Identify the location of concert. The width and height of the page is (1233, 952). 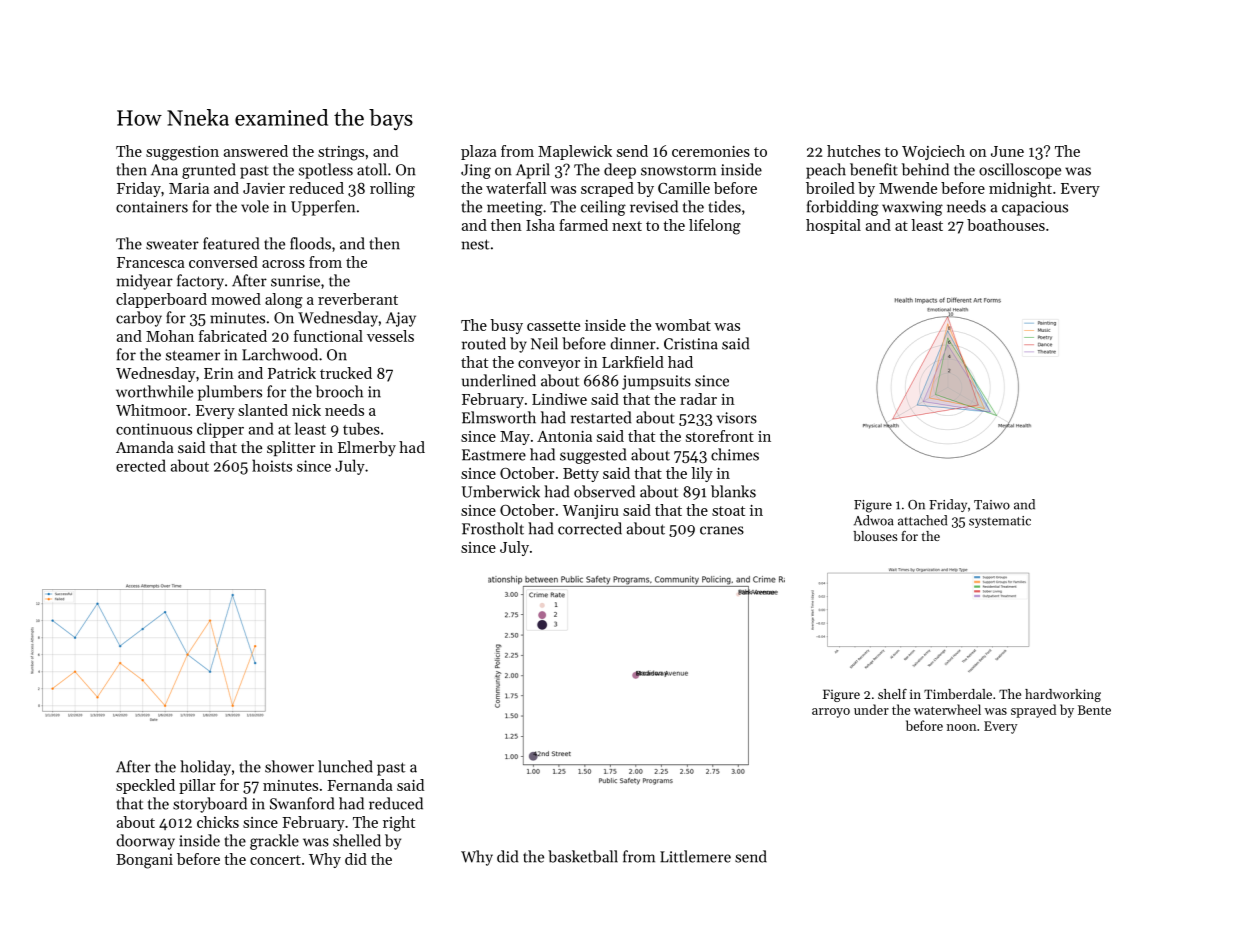
(275, 860).
